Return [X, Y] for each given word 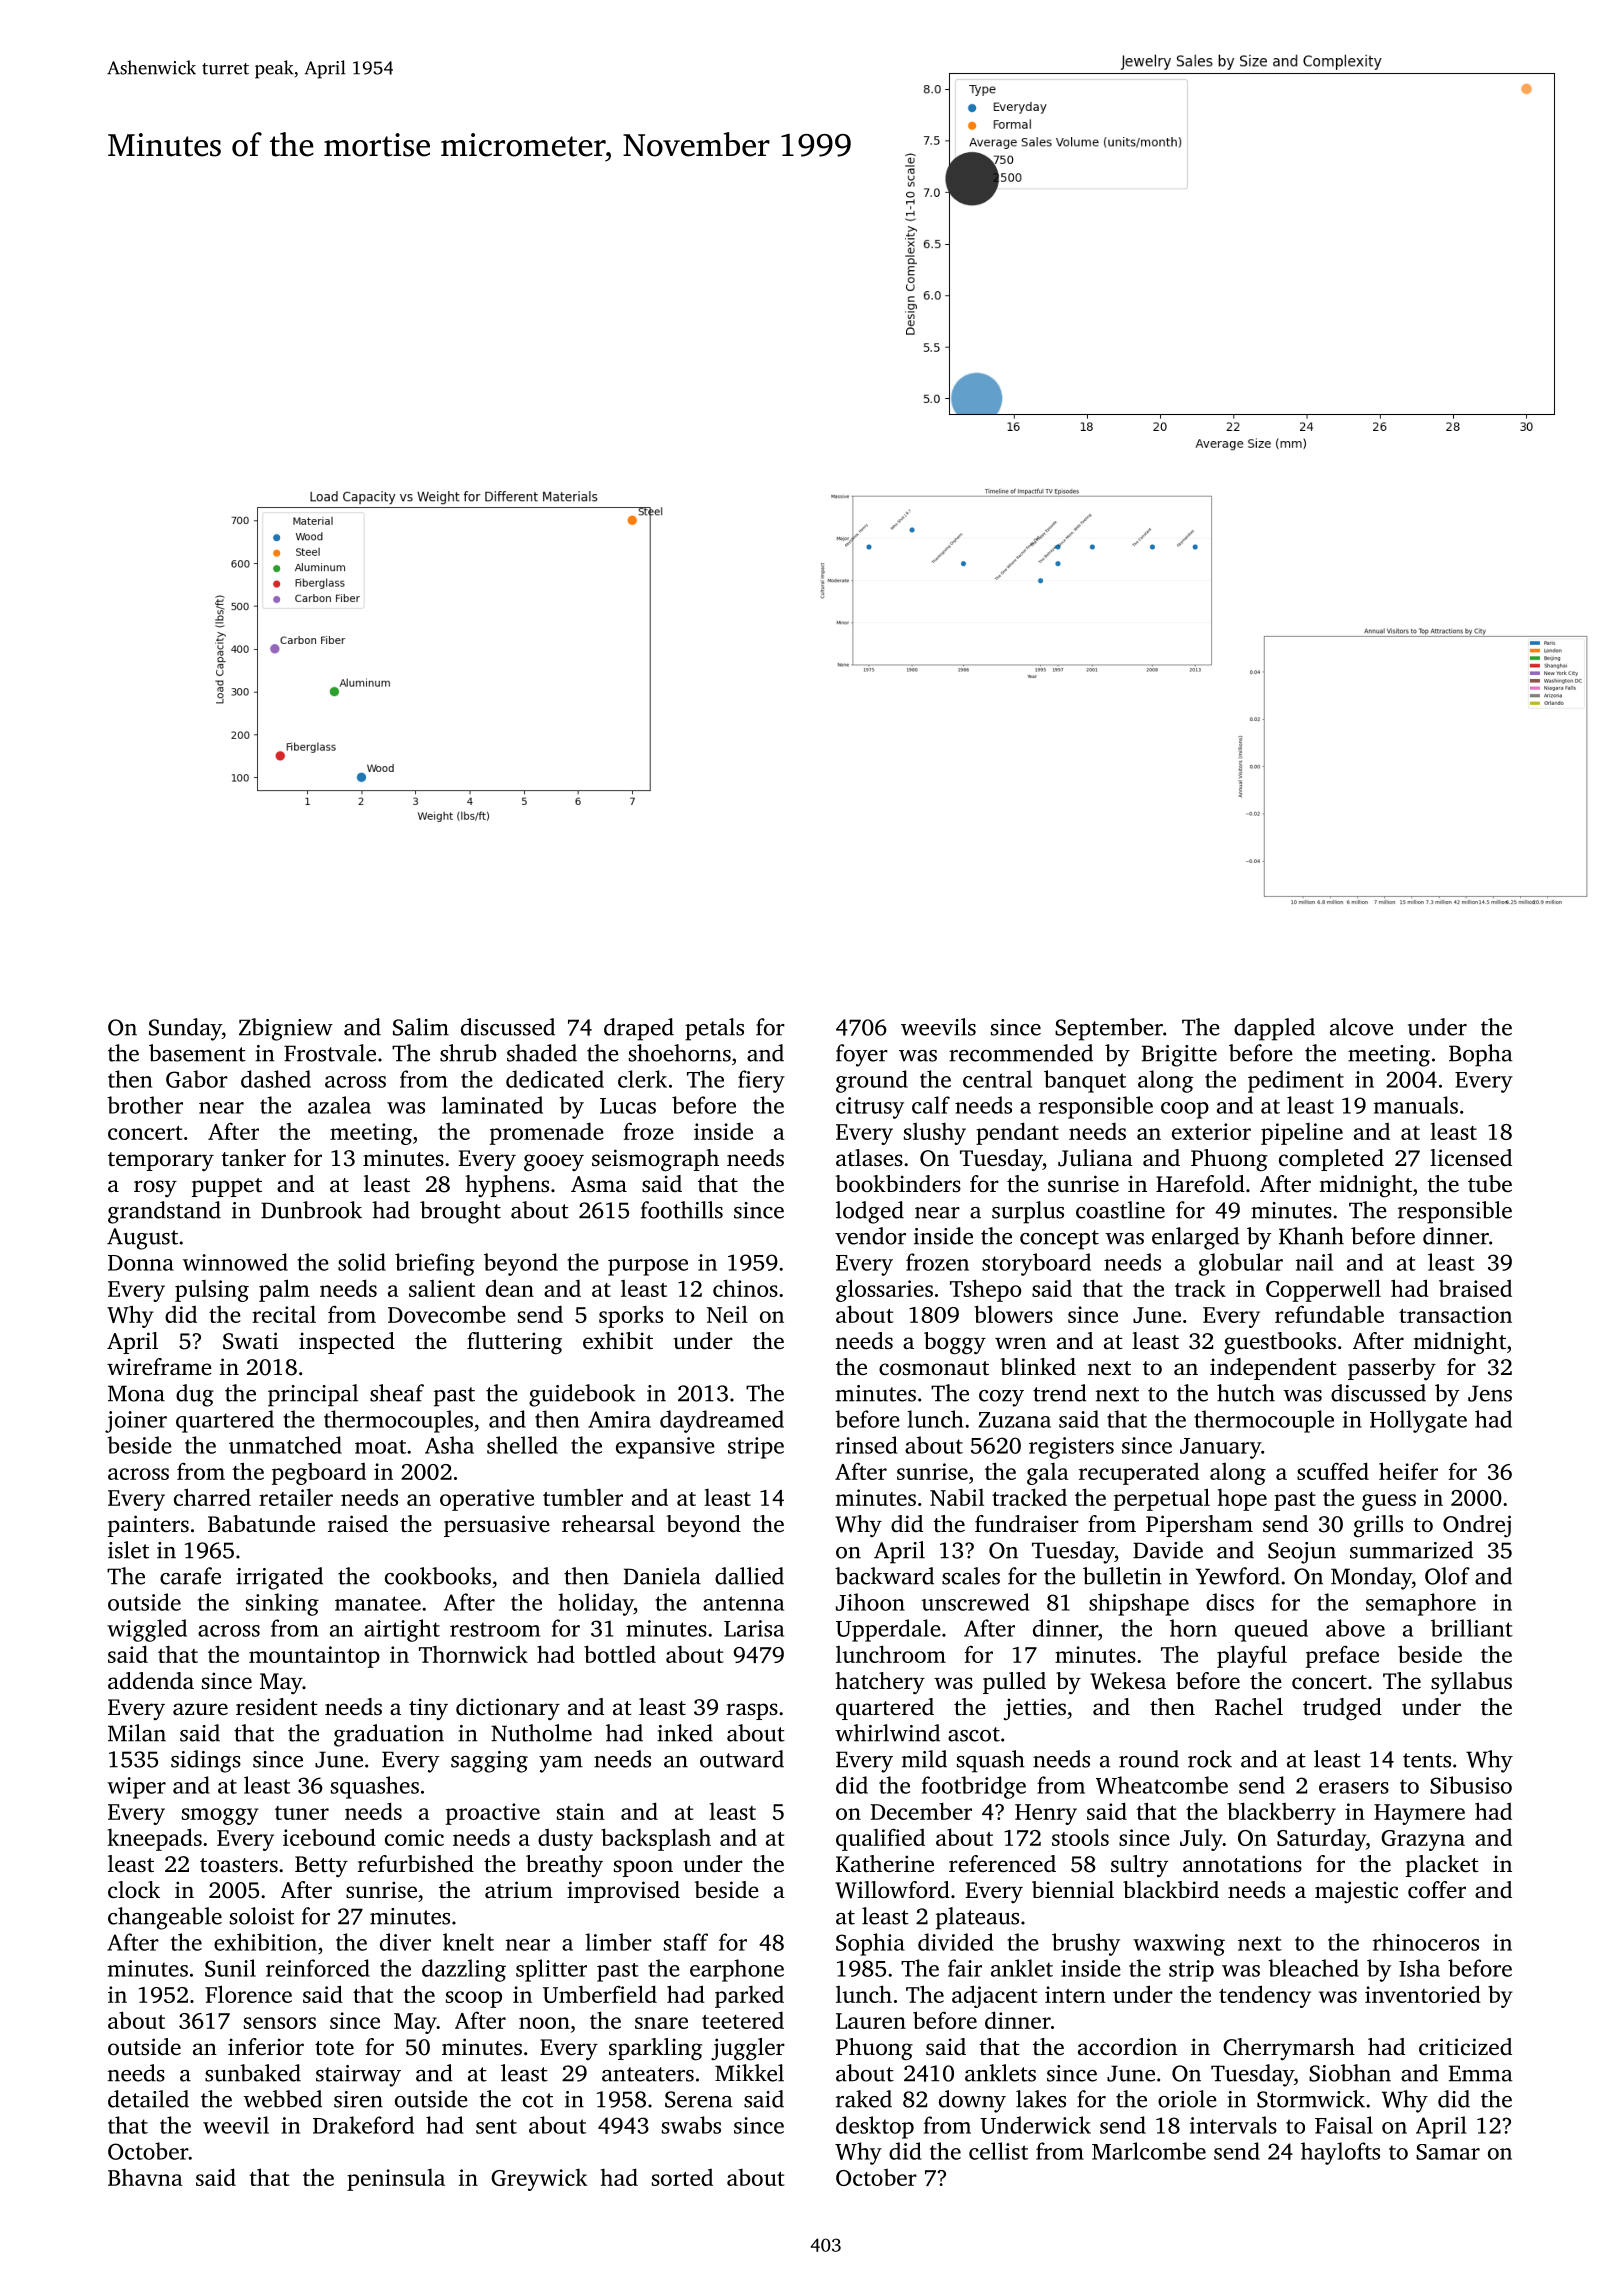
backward [884, 1576]
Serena [698, 2099]
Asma [599, 1184]
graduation [389, 1735]
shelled [522, 1445]
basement [197, 1053]
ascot [974, 1734]
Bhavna [145, 2177]
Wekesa [1128, 1681]
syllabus [1471, 1683]
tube [1490, 1184]
